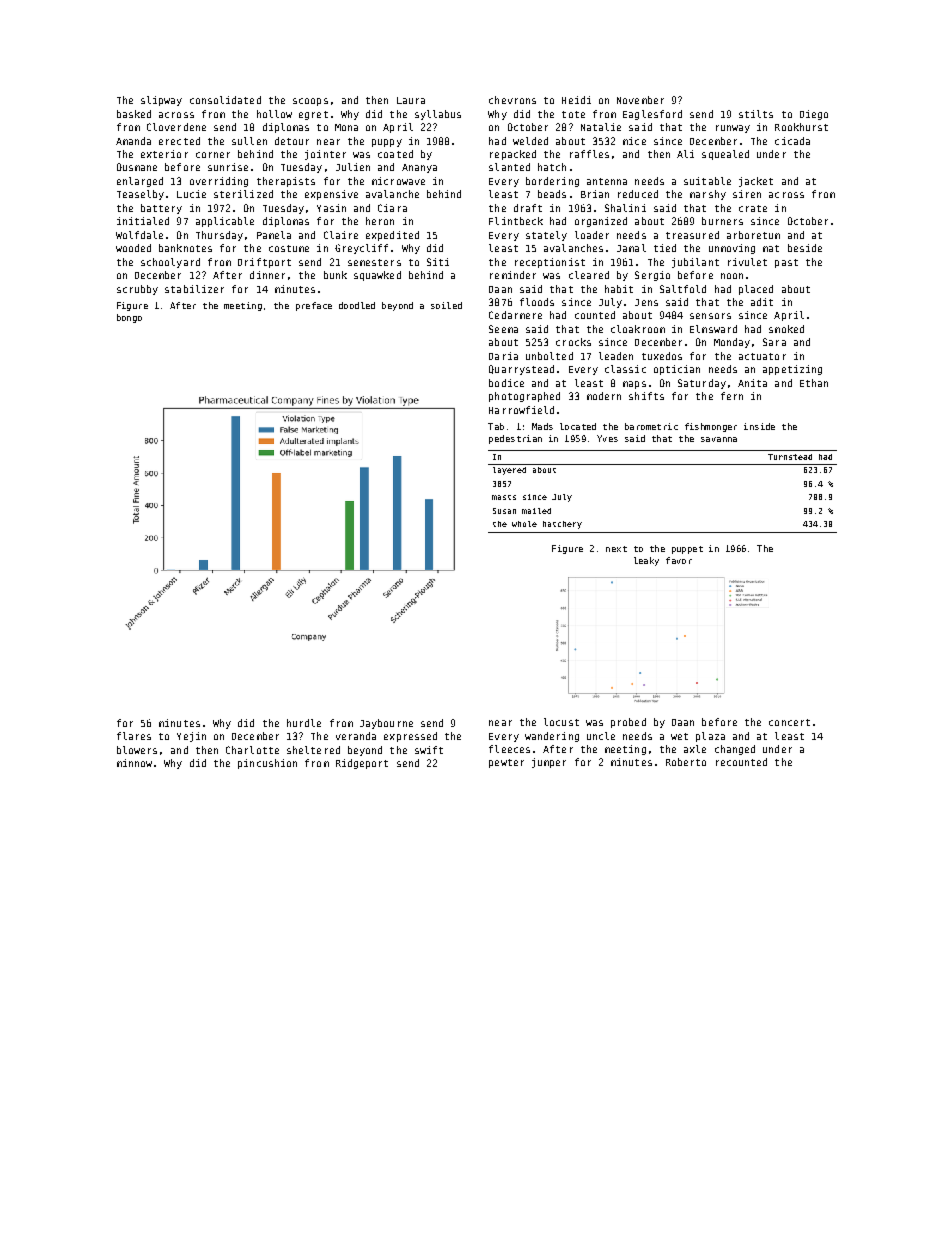 This image has width=952, height=1233. Describe the element at coordinates (386, 724) in the image. I see `Jaybourne` at that location.
